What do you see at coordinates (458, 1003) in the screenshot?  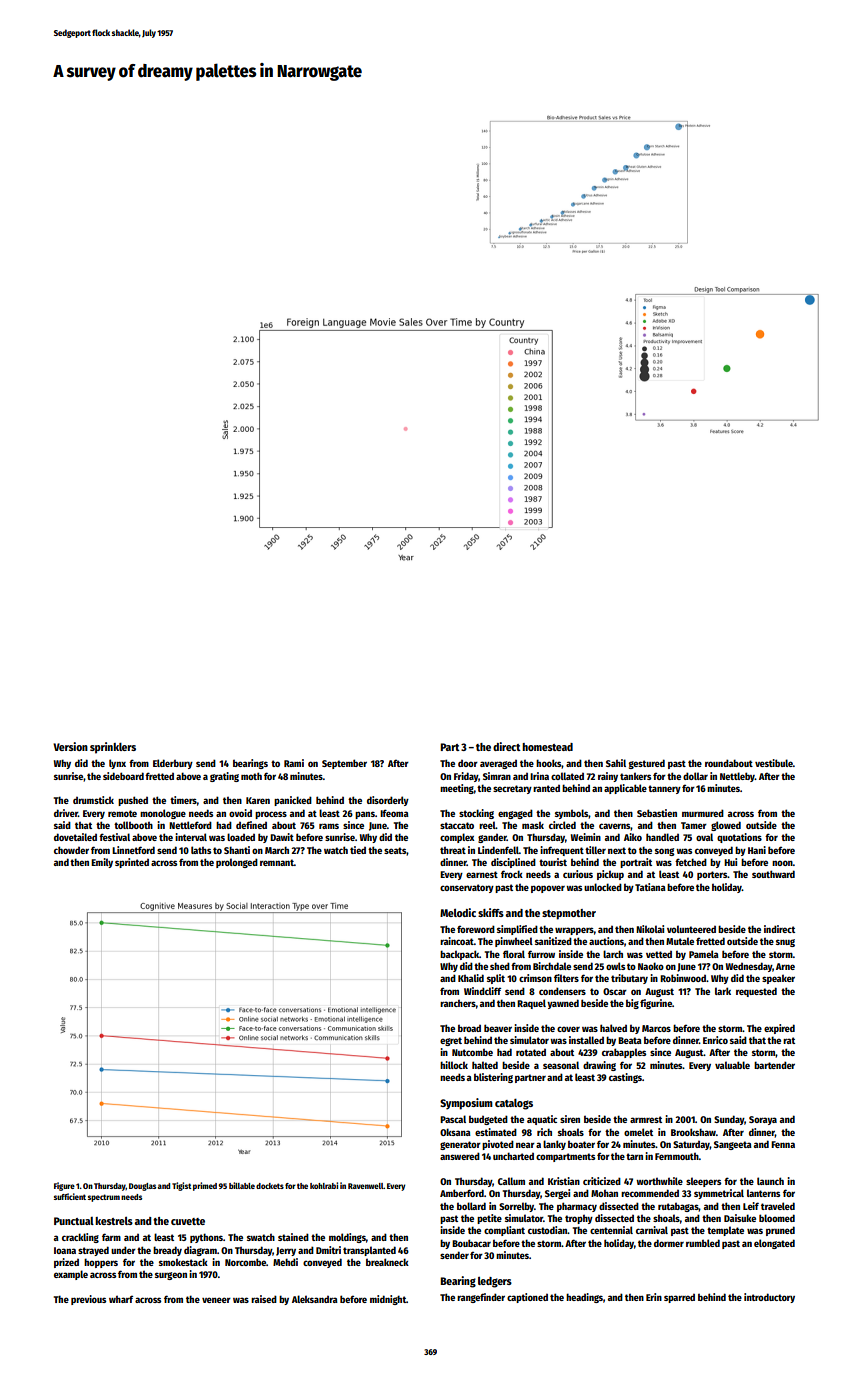 I see `ranchers` at bounding box center [458, 1003].
